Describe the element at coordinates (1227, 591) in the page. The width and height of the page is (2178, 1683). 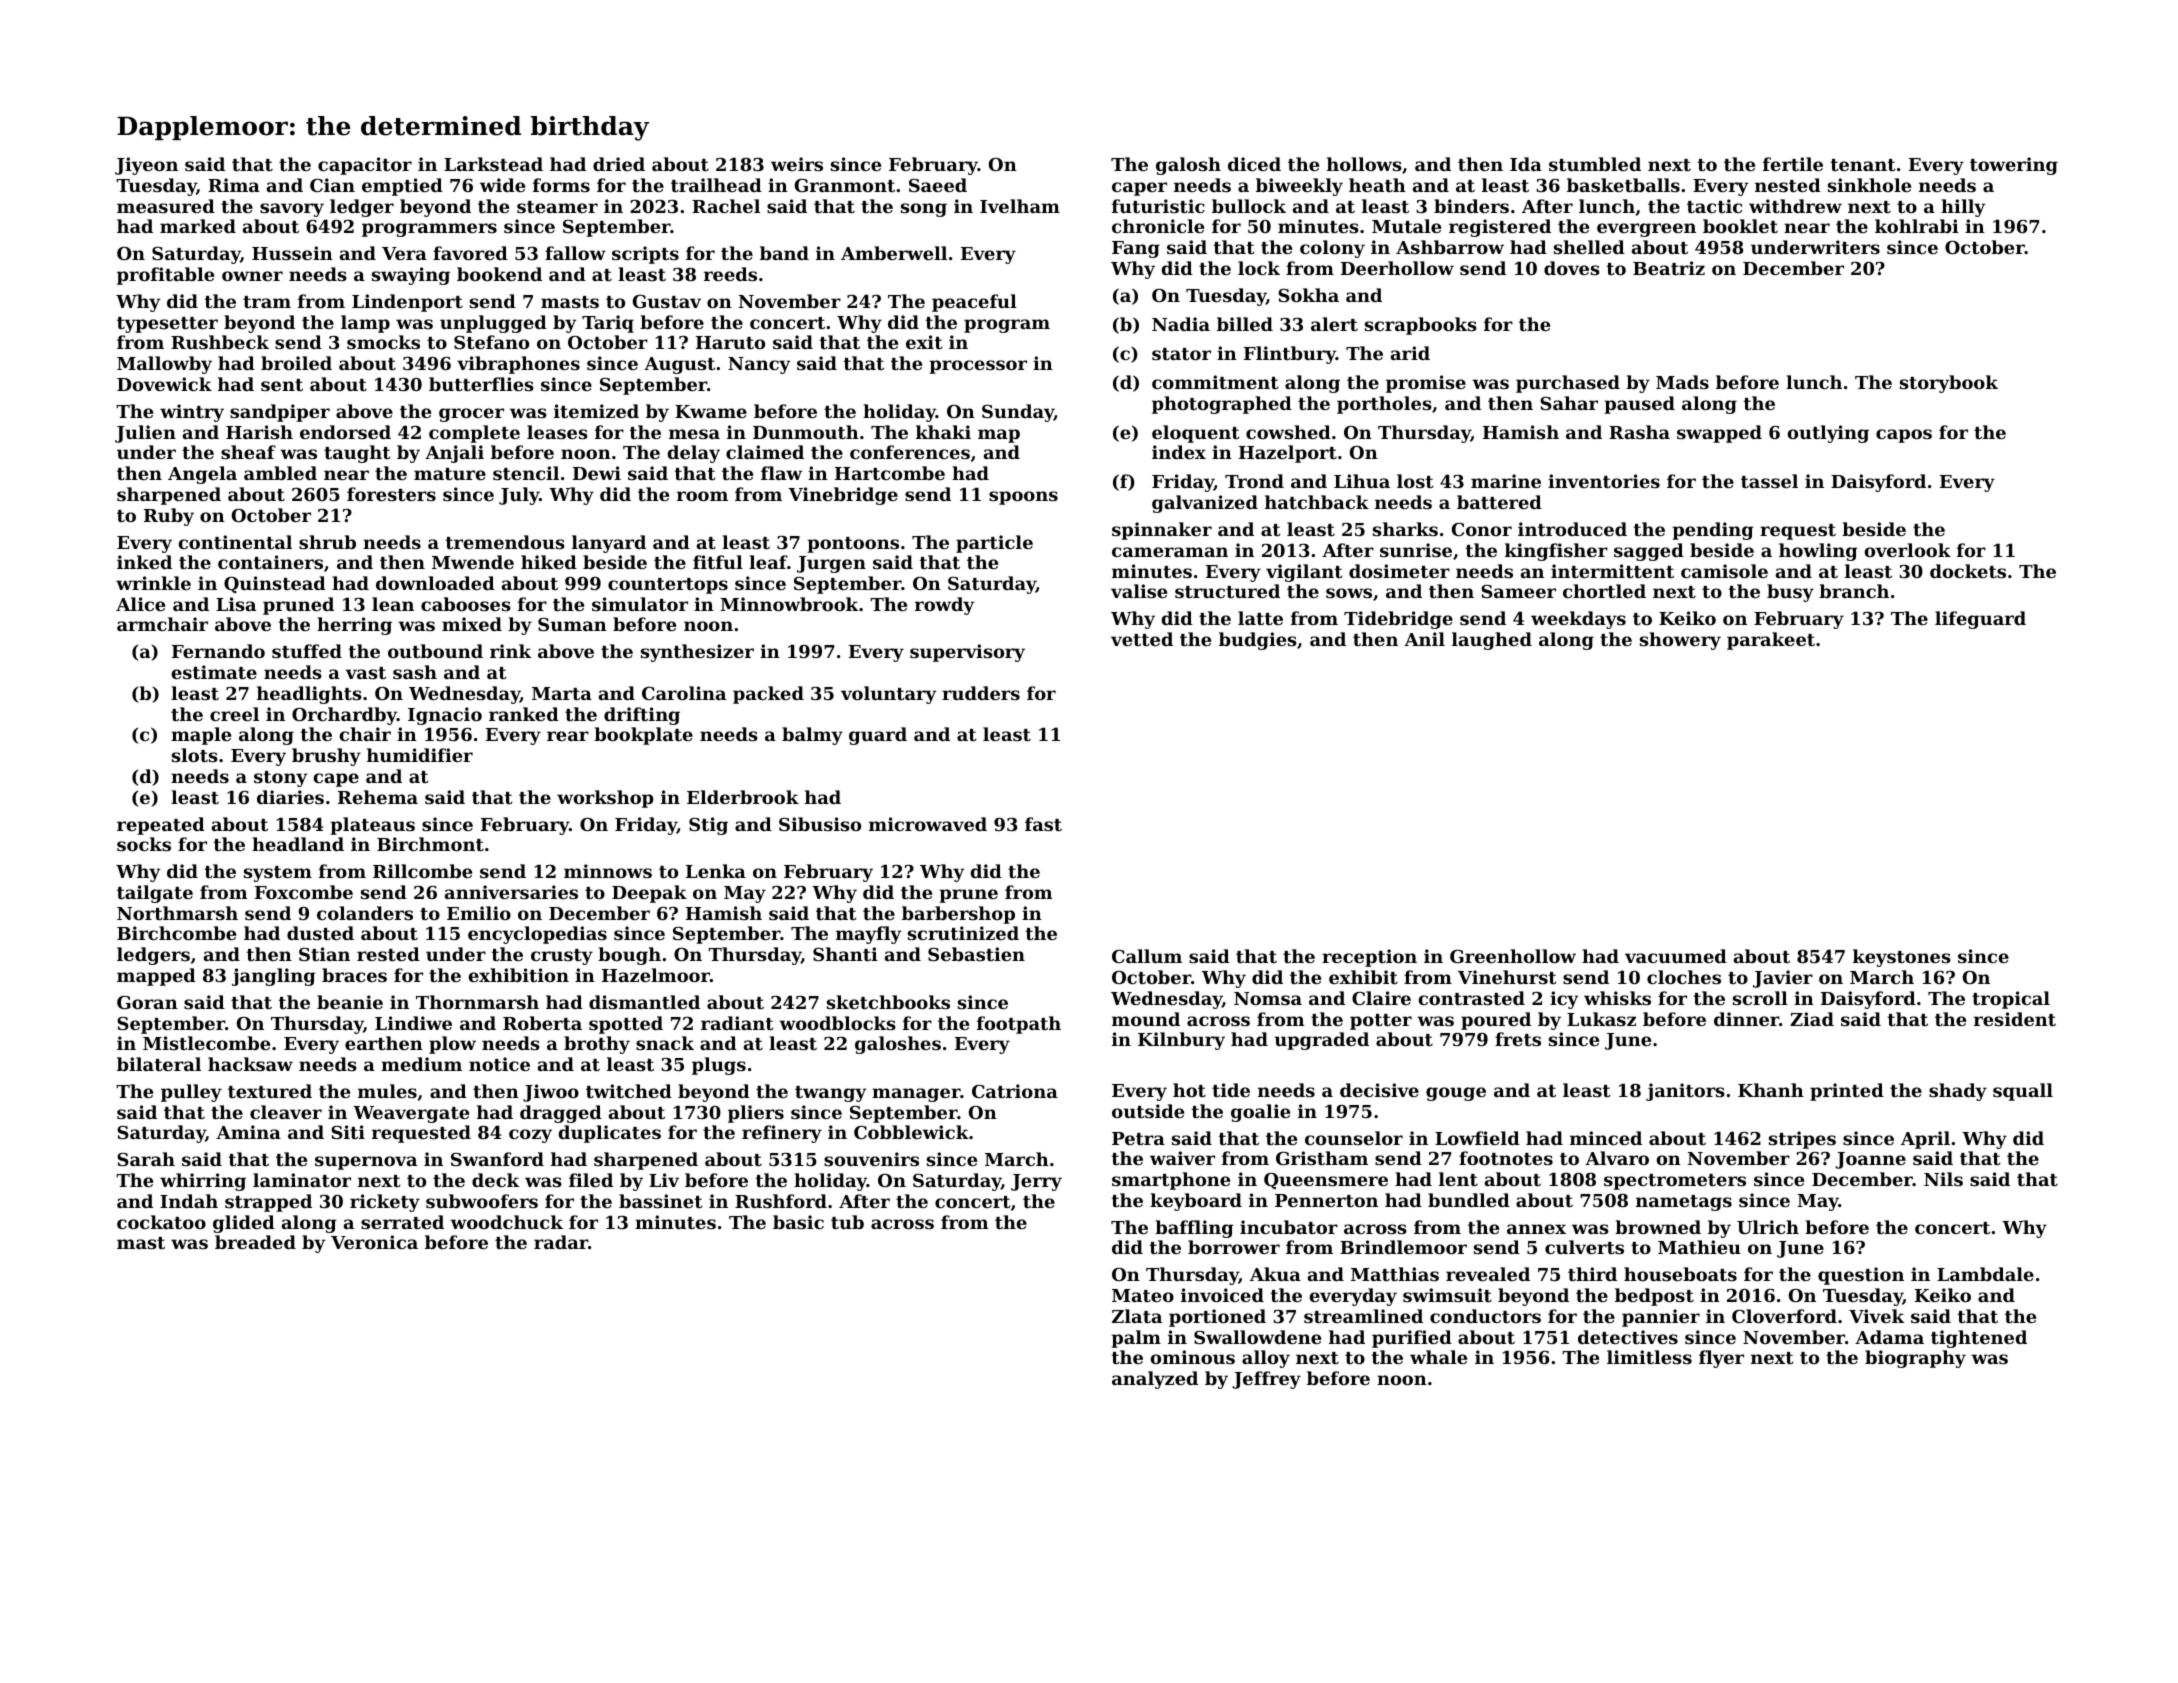
I see `structured` at that location.
